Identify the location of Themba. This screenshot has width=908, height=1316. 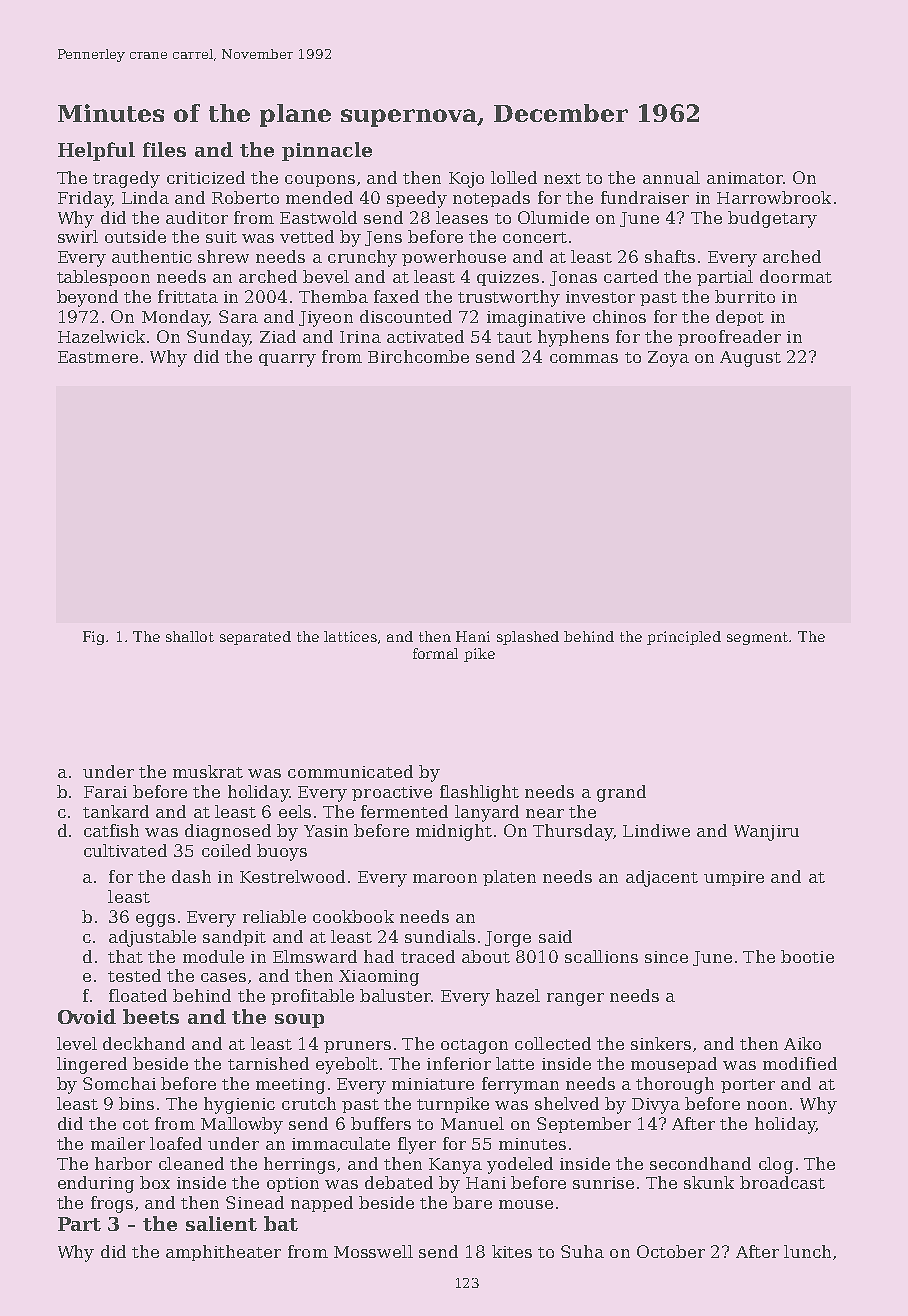
(333, 296).
